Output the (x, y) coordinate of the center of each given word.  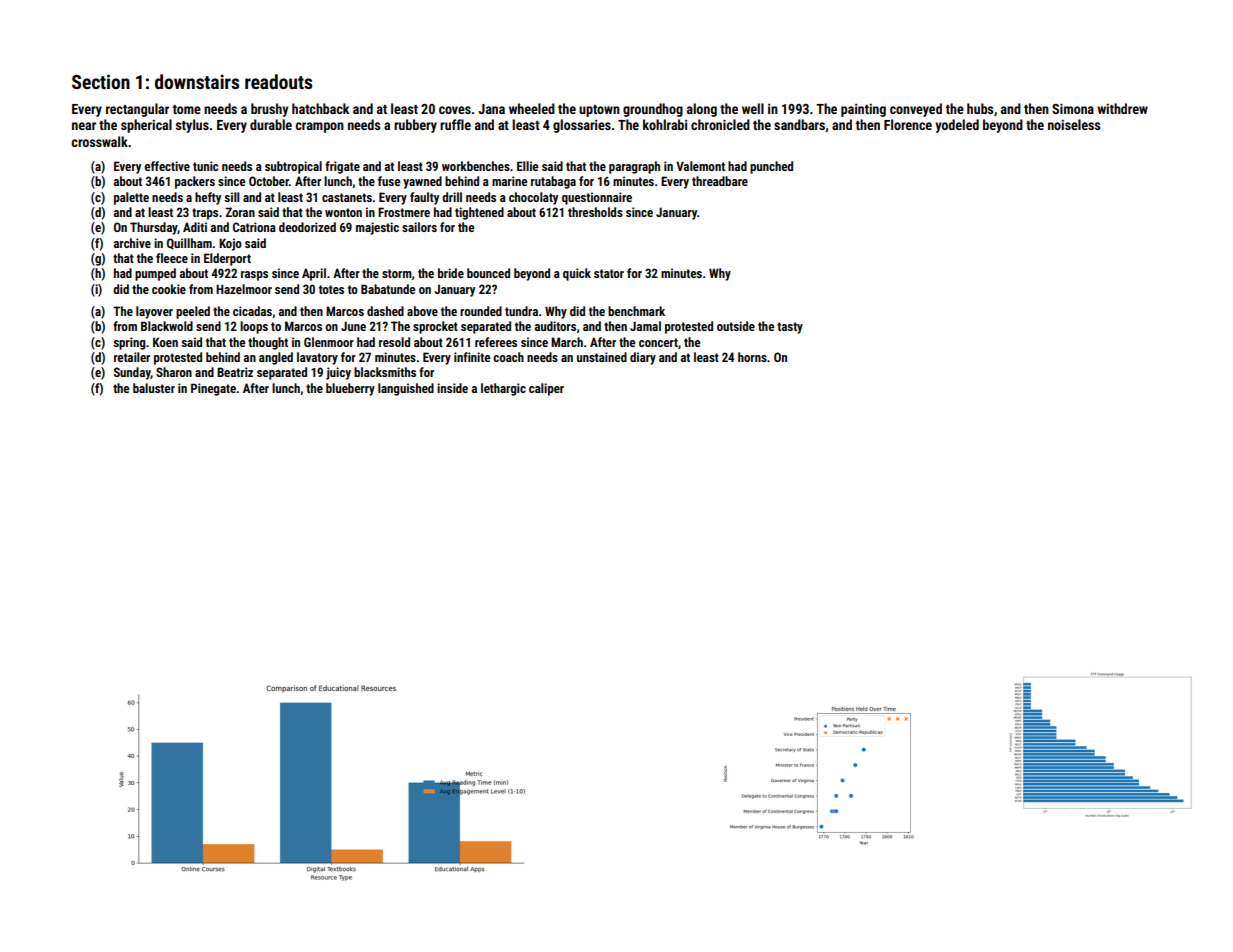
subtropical (293, 167)
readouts (278, 81)
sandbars (800, 125)
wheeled (532, 108)
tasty (790, 328)
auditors (555, 326)
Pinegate (213, 389)
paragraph (634, 167)
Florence (908, 124)
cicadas (252, 311)
